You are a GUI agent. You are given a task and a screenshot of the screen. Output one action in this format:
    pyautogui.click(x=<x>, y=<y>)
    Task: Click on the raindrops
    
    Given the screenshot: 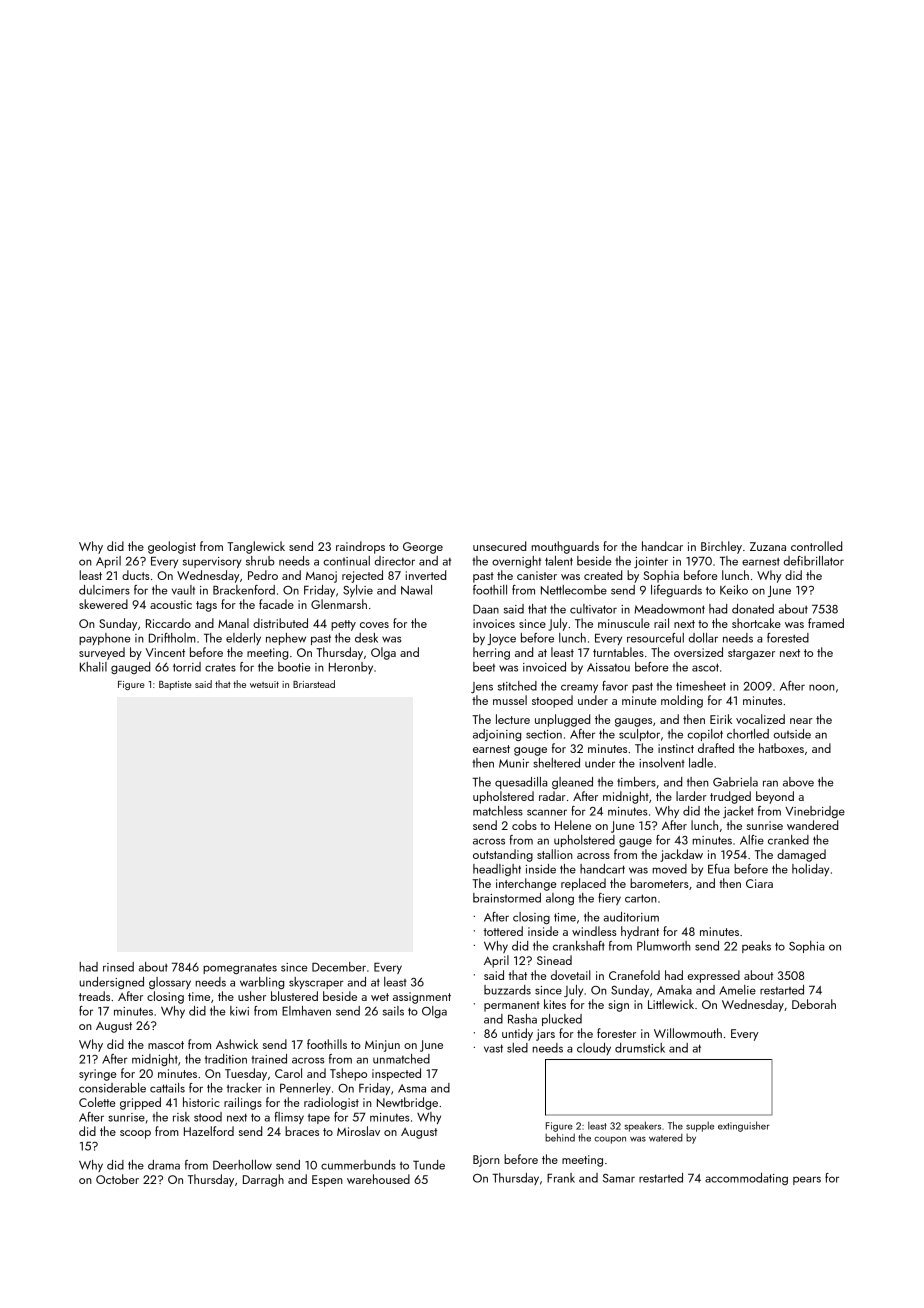 What is the action you would take?
    pyautogui.click(x=360, y=547)
